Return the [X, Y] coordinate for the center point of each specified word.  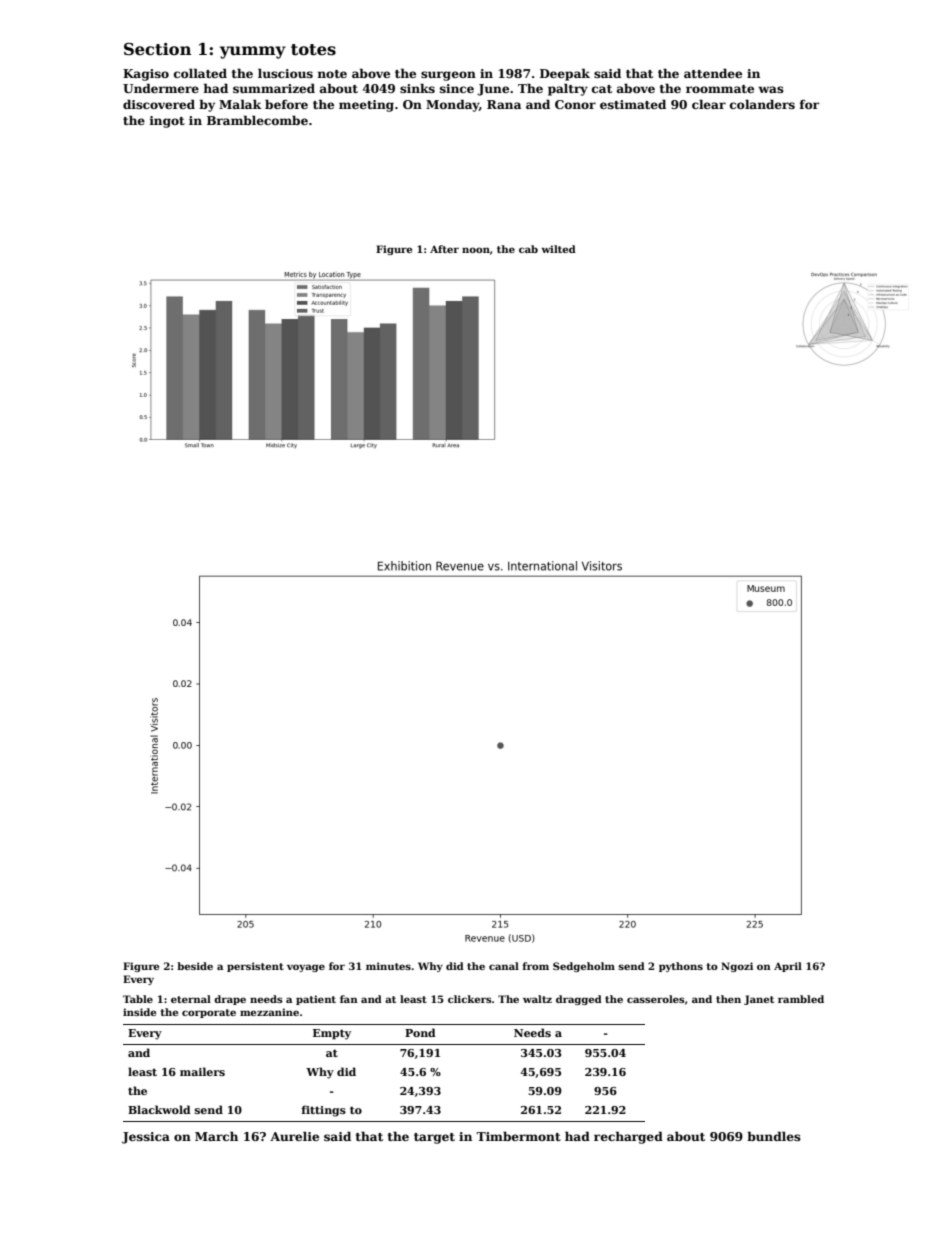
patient [316, 1000]
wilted [558, 249]
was [771, 89]
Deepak [565, 74]
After [444, 249]
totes [313, 50]
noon [476, 250]
